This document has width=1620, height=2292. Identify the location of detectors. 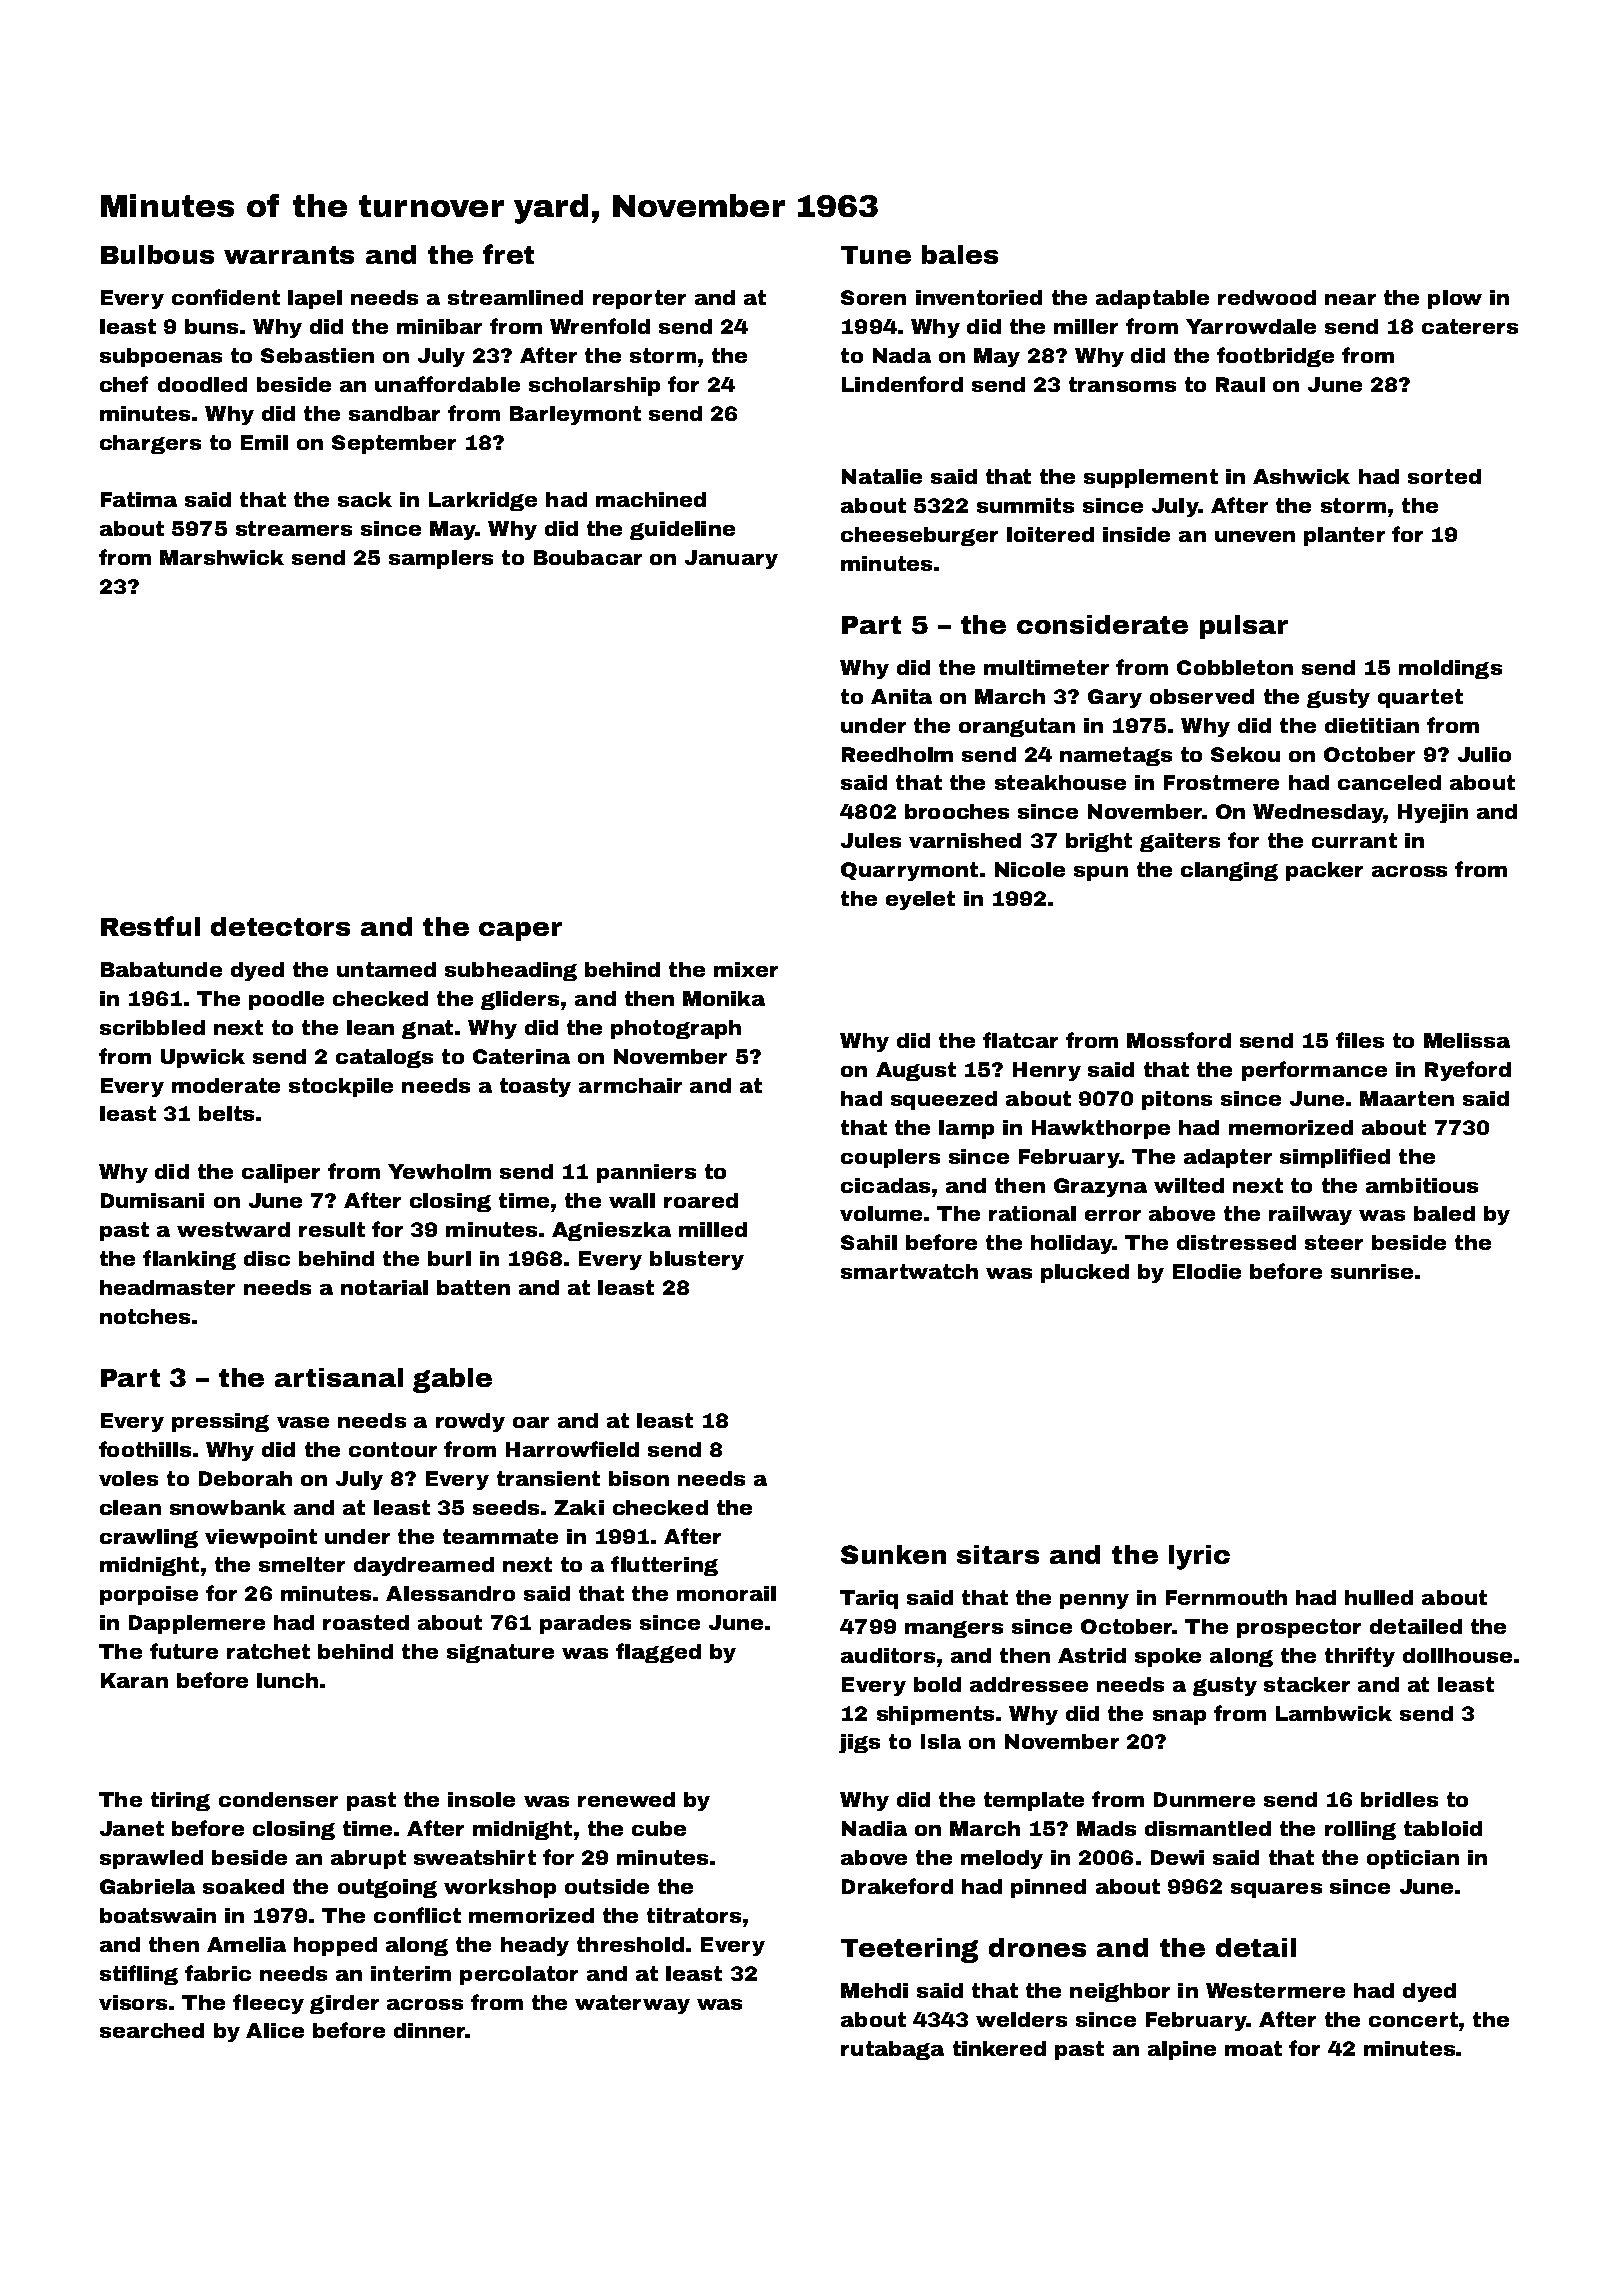
(280, 926).
